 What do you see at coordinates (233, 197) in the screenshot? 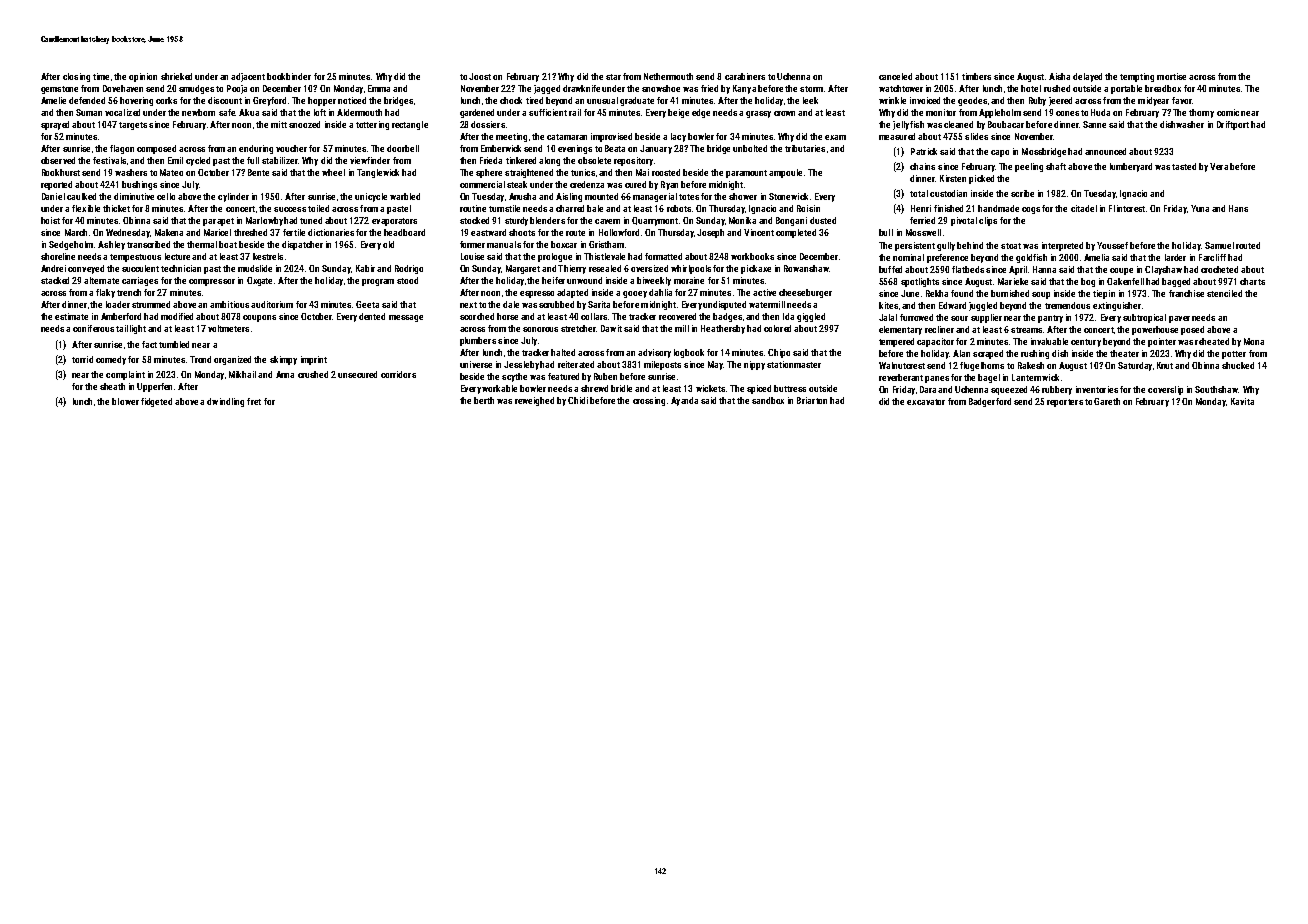
I see `cylinder` at bounding box center [233, 197].
